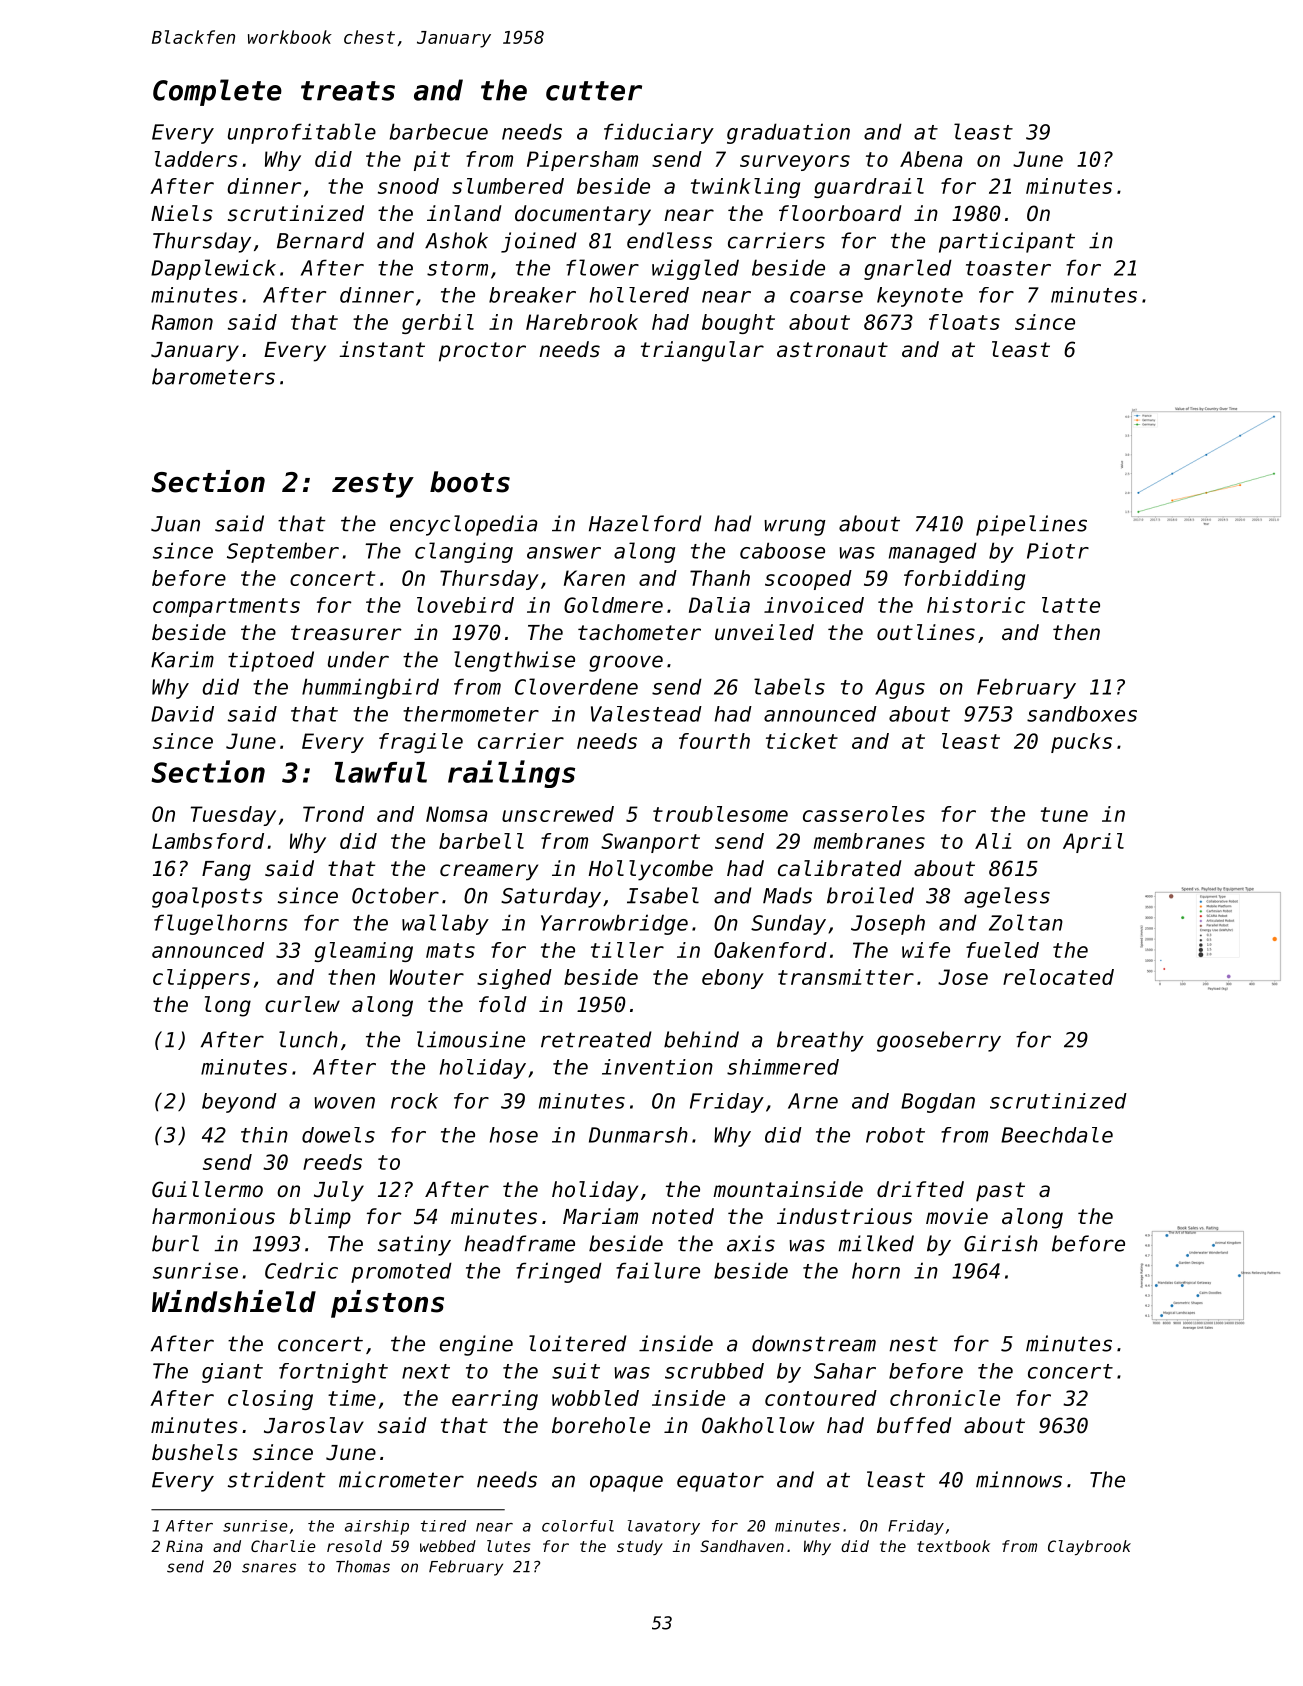 This screenshot has width=1303, height=1686. Describe the element at coordinates (217, 92) in the screenshot. I see `Complete` at that location.
